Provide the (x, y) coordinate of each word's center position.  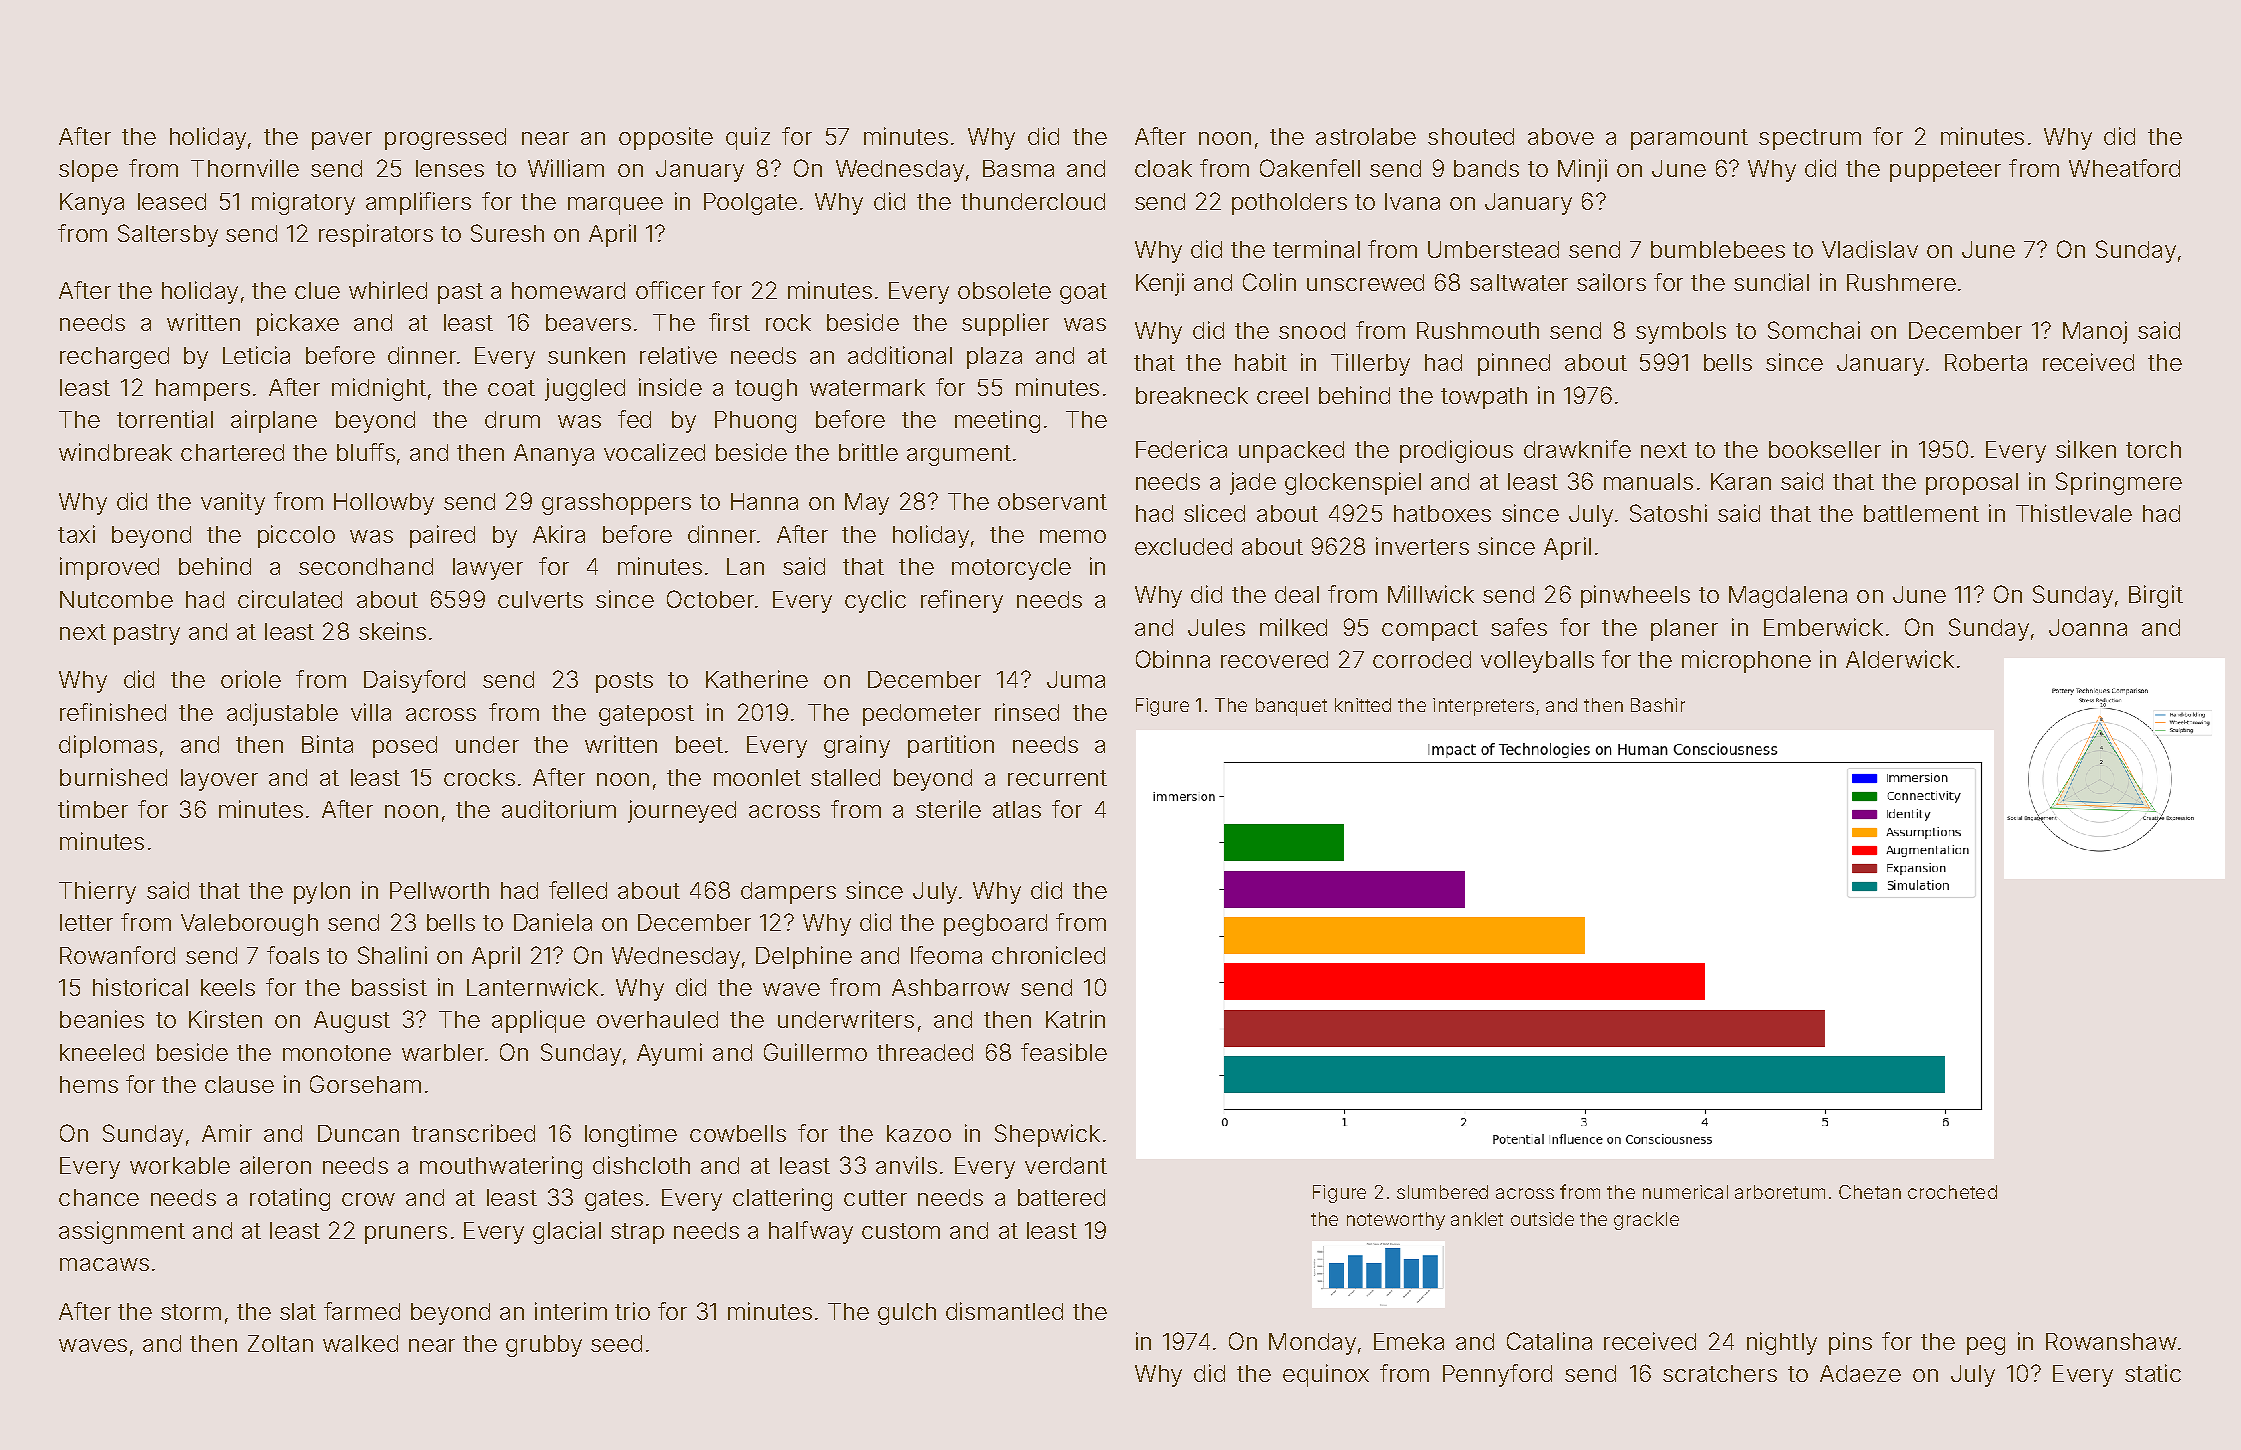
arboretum (1780, 1192)
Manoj (2095, 332)
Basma (1018, 168)
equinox (1326, 1375)
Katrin (1075, 1019)
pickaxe (298, 324)
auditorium (559, 809)
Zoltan (280, 1343)
